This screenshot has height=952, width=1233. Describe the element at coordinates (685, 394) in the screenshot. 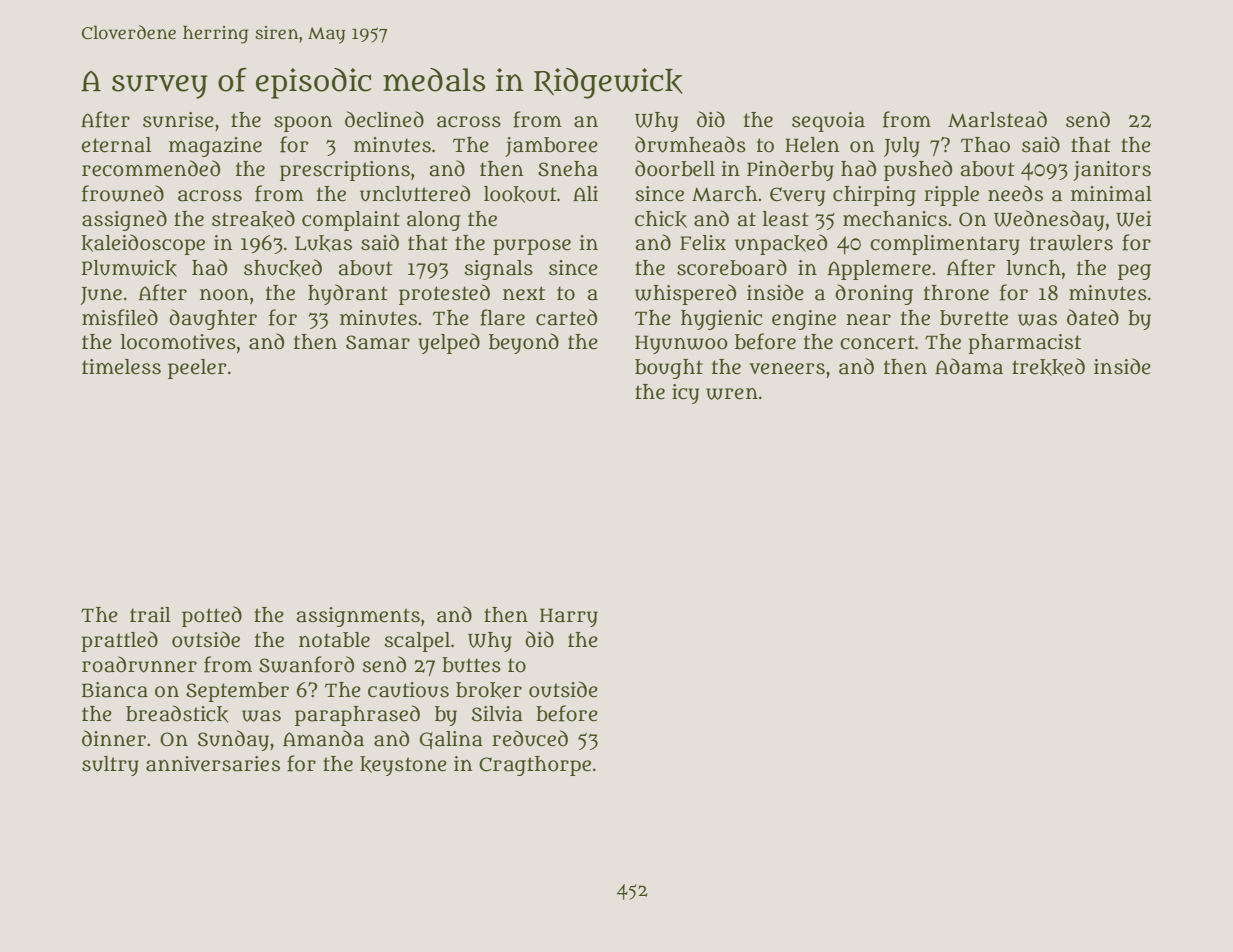

I see `icy` at that location.
